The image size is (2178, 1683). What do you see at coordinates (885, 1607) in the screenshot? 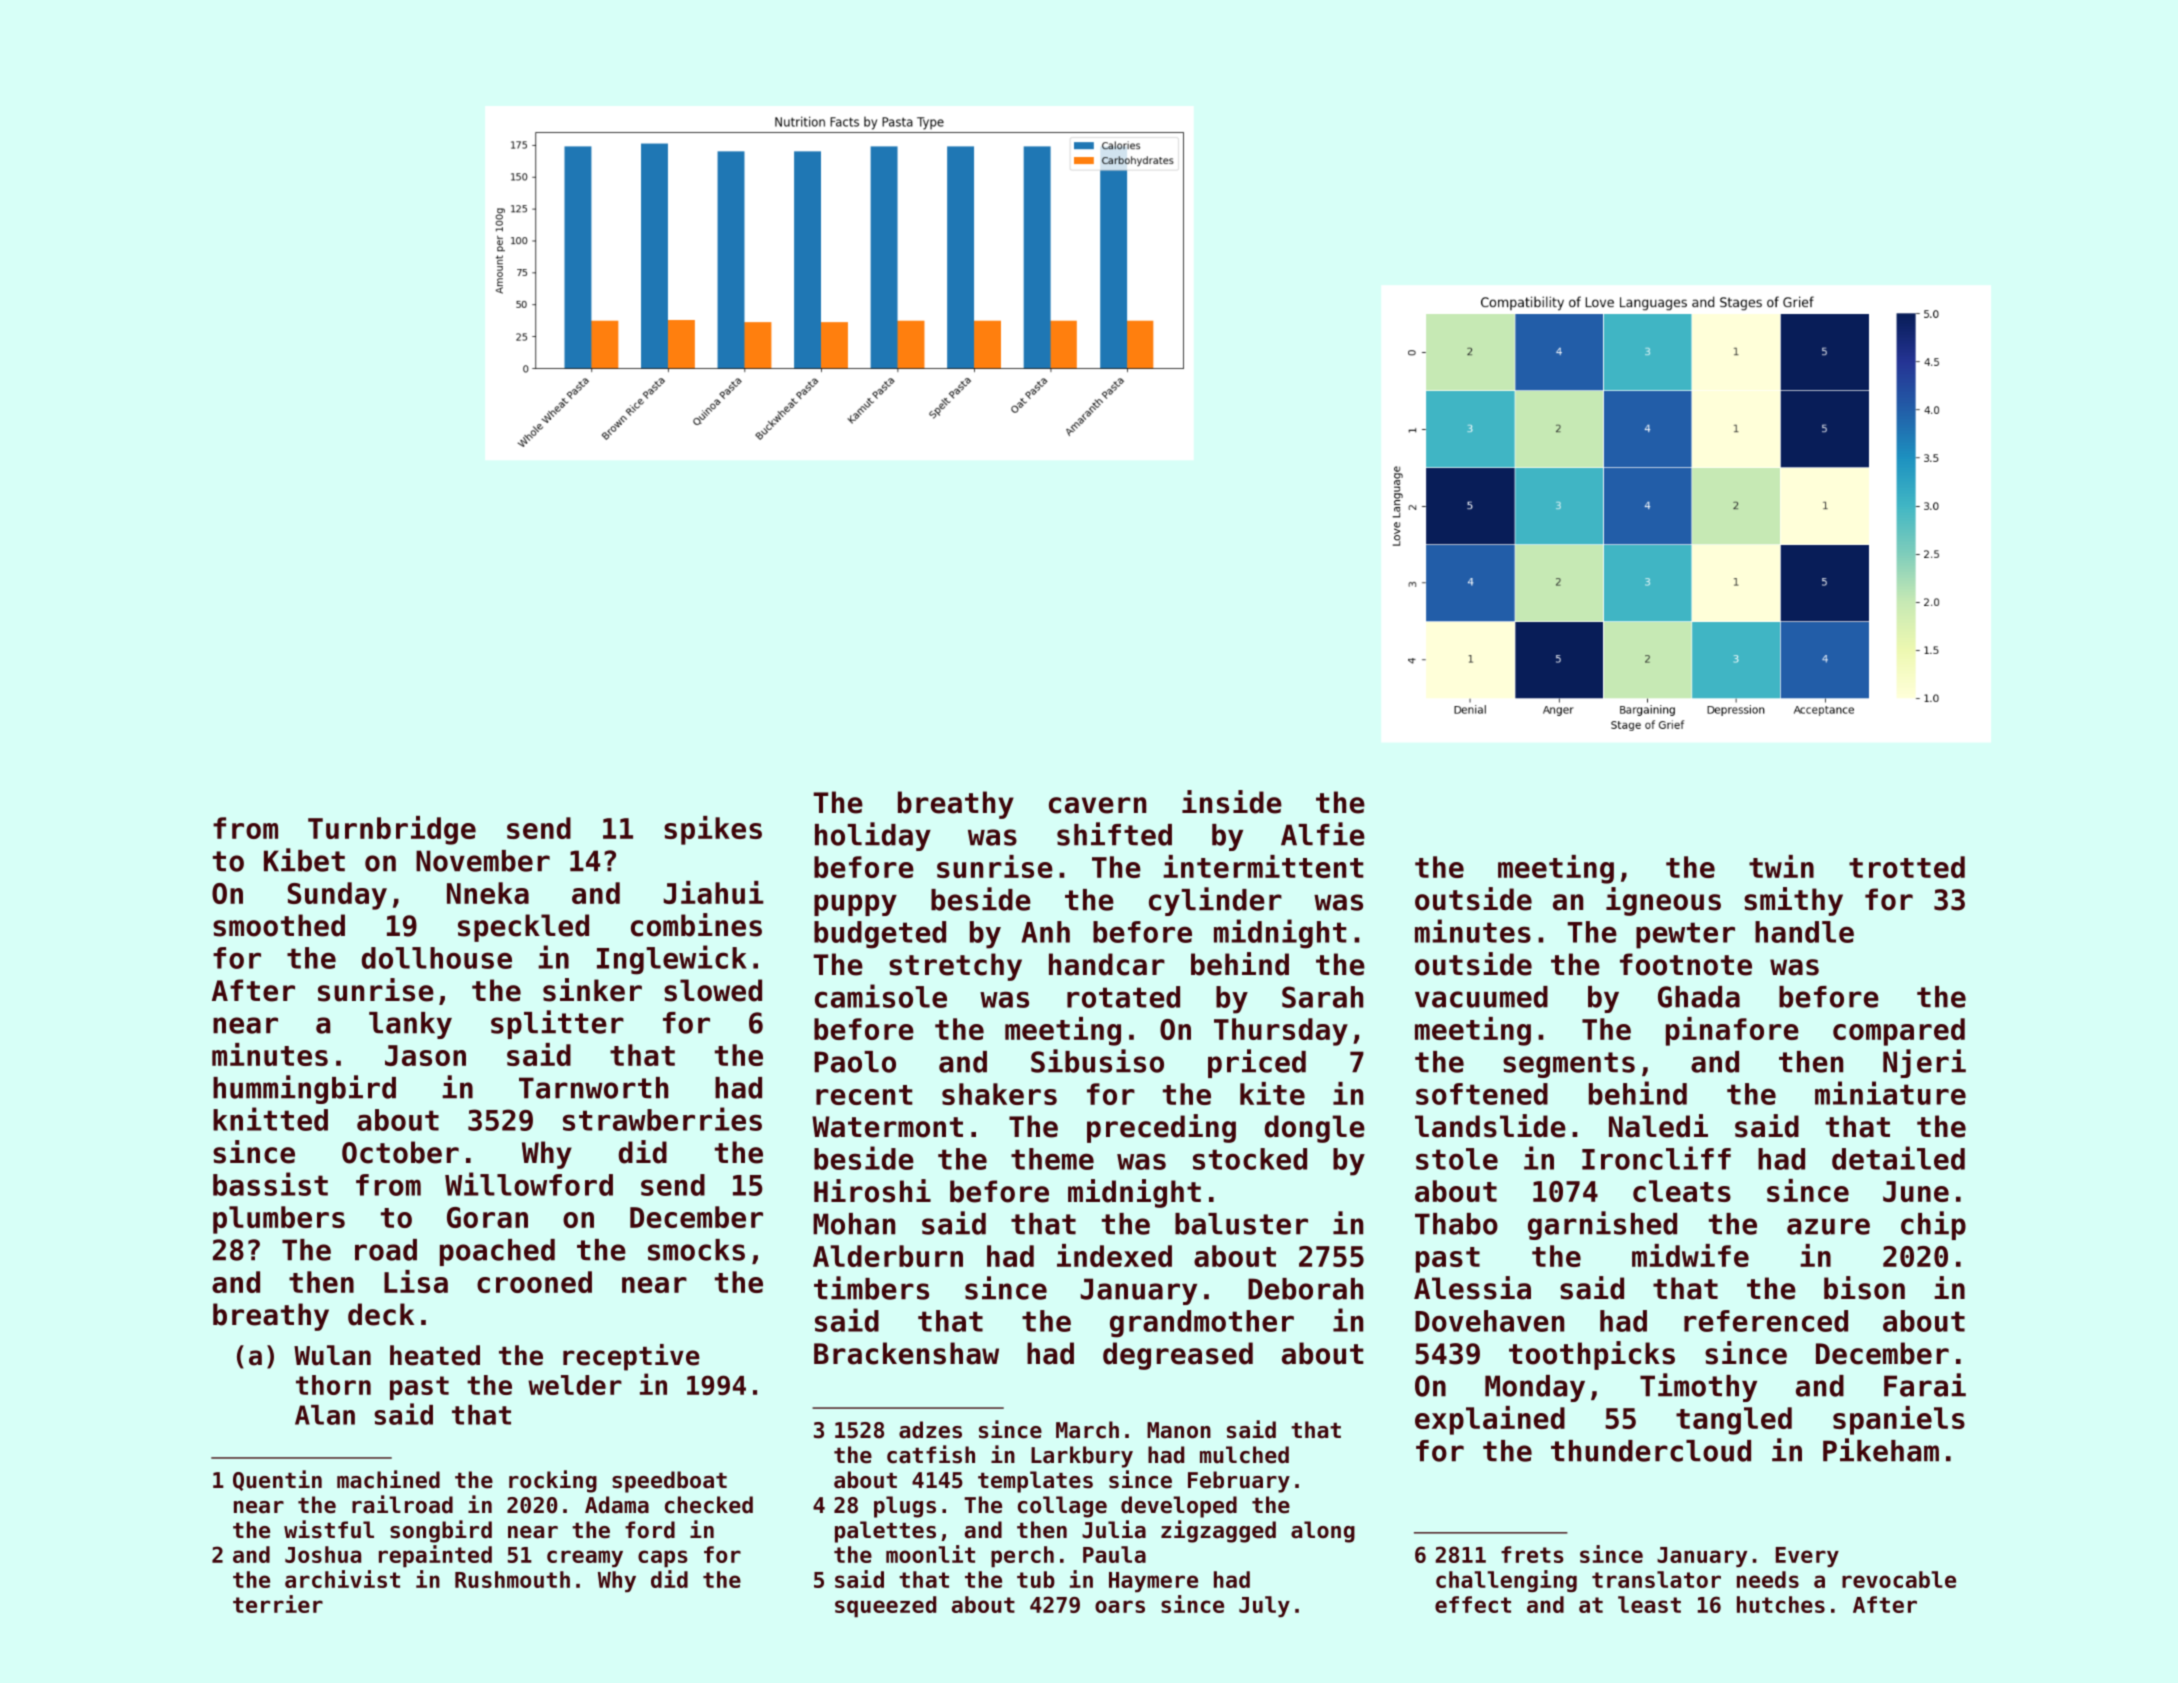
I see `squeezed` at bounding box center [885, 1607].
